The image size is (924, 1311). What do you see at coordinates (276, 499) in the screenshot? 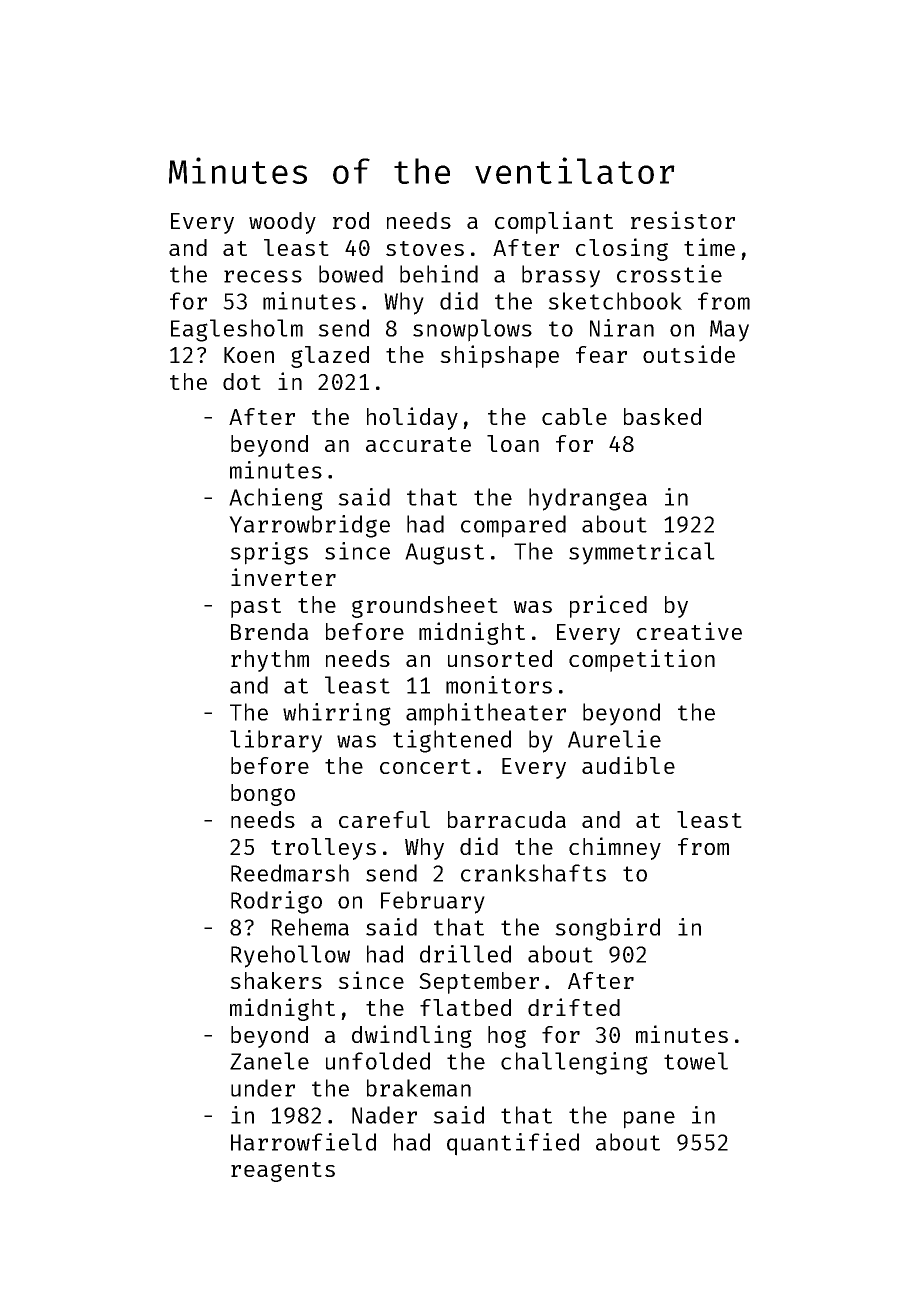
I see `Achieng` at bounding box center [276, 499].
